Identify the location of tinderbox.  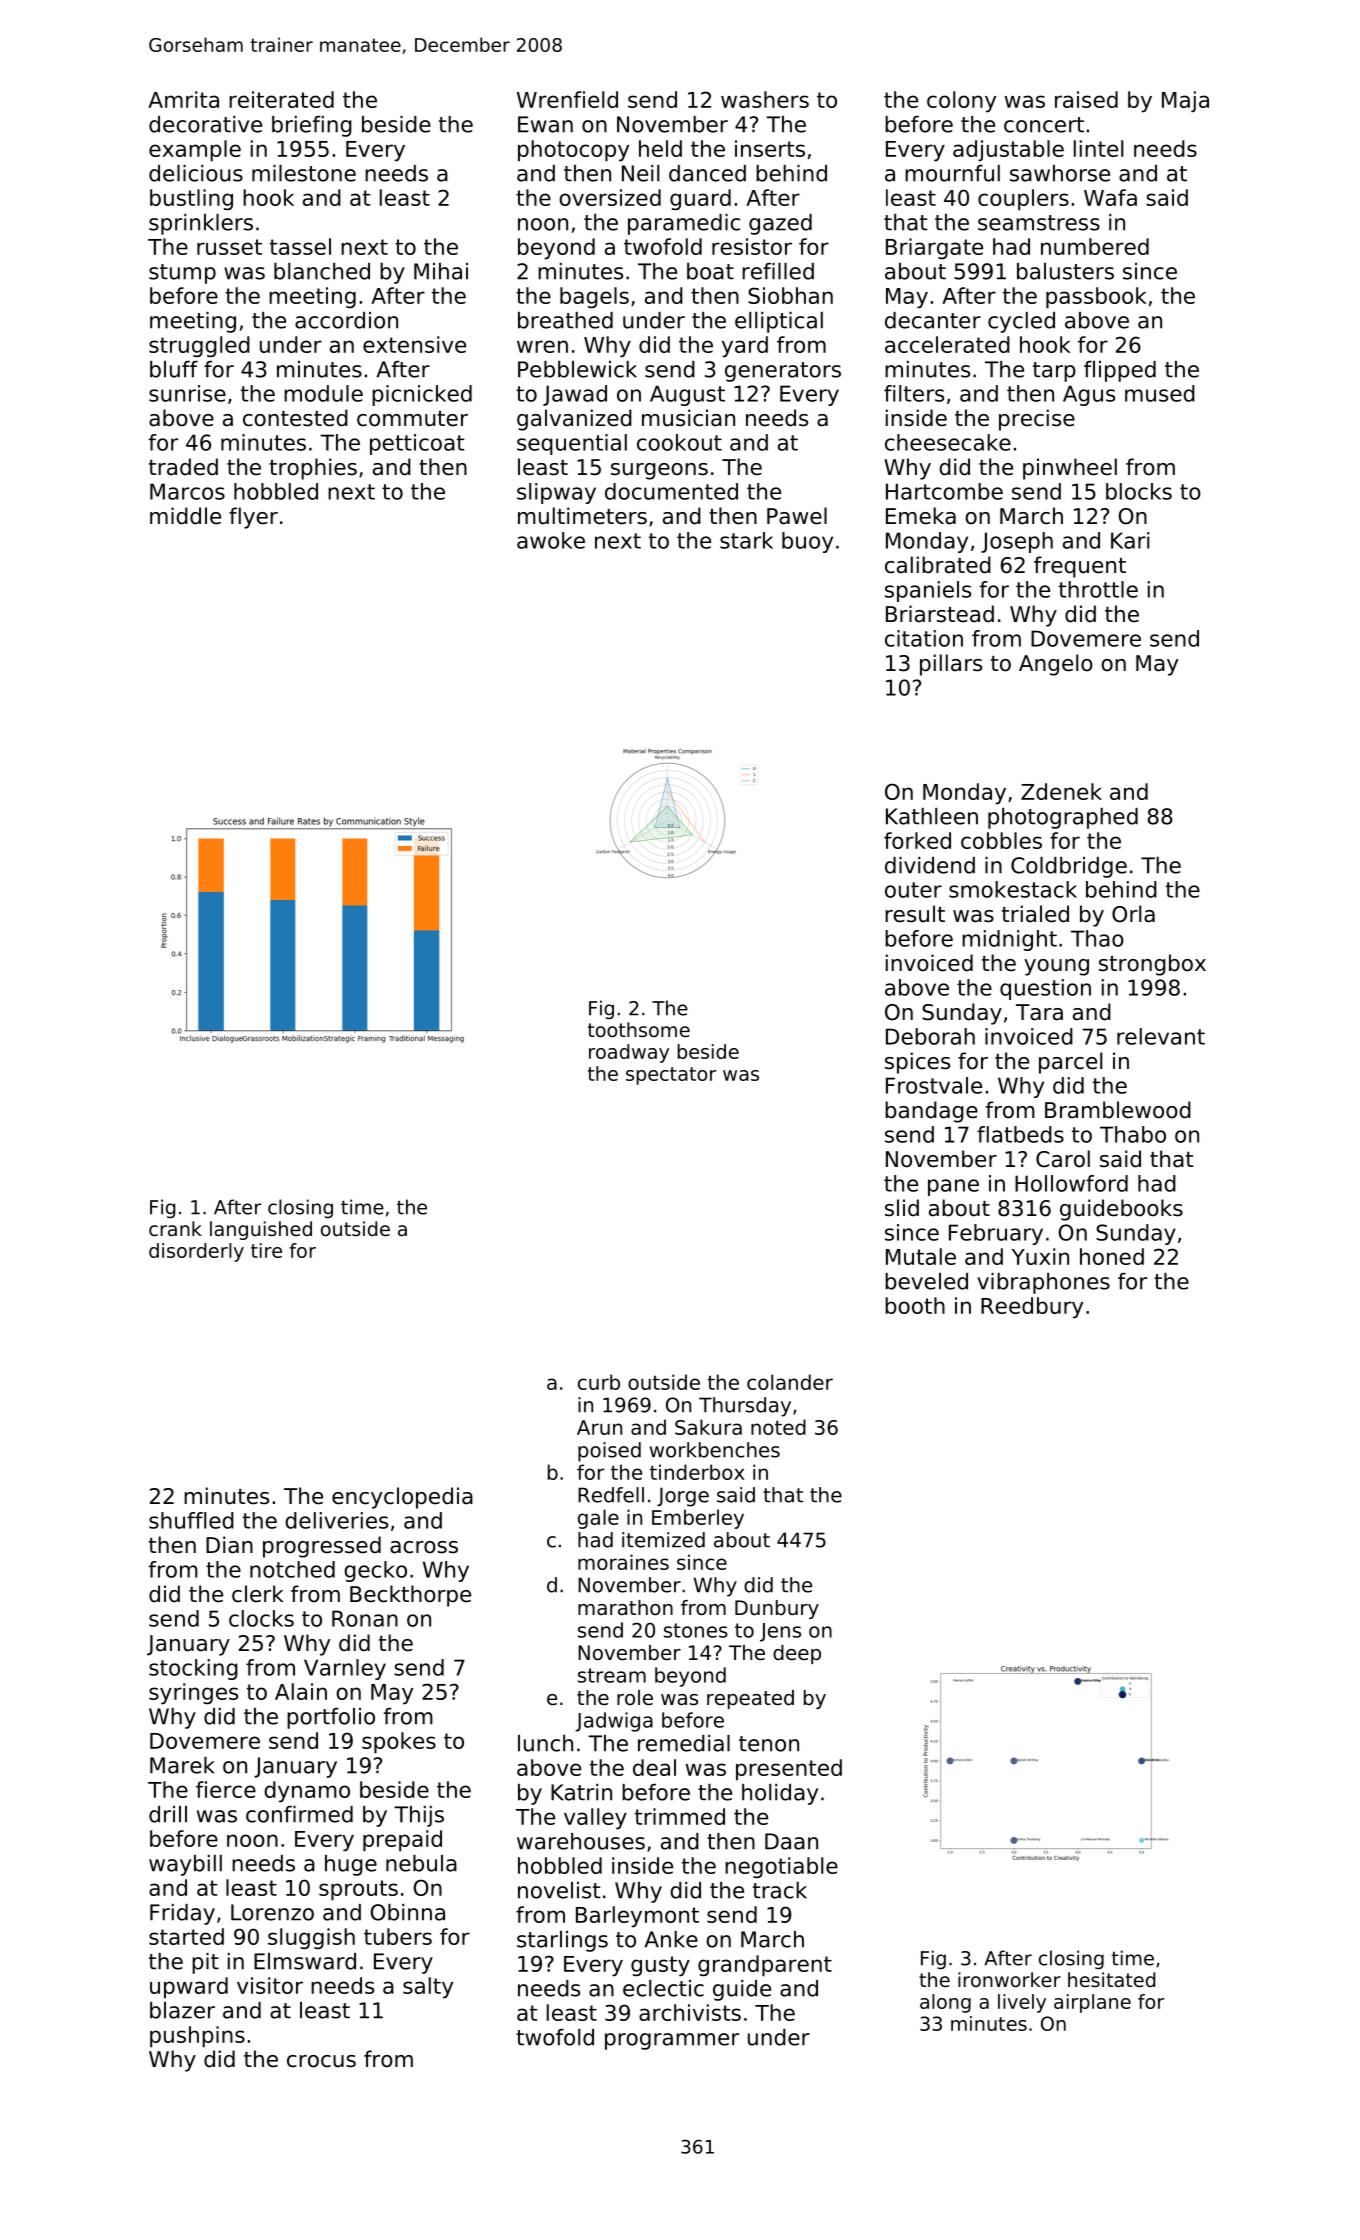
(697, 1472).
